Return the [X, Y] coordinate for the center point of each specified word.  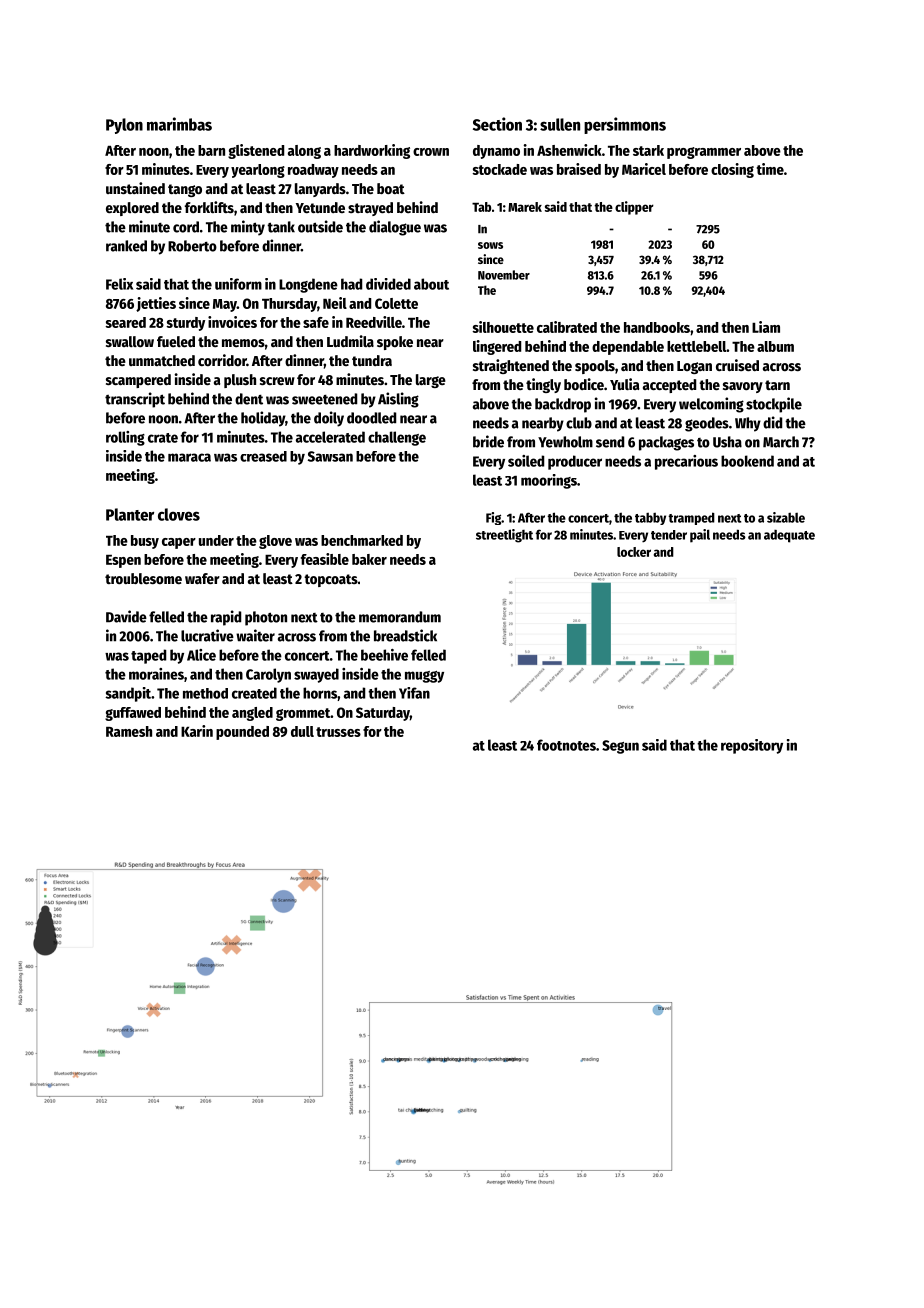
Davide [126, 616]
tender [669, 535]
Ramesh [129, 731]
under [216, 540]
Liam [766, 327]
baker [369, 559]
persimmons [625, 125]
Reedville [374, 322]
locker [634, 552]
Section [497, 124]
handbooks [657, 327]
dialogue [395, 228]
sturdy [186, 324]
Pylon [124, 126]
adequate [789, 536]
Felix [119, 284]
